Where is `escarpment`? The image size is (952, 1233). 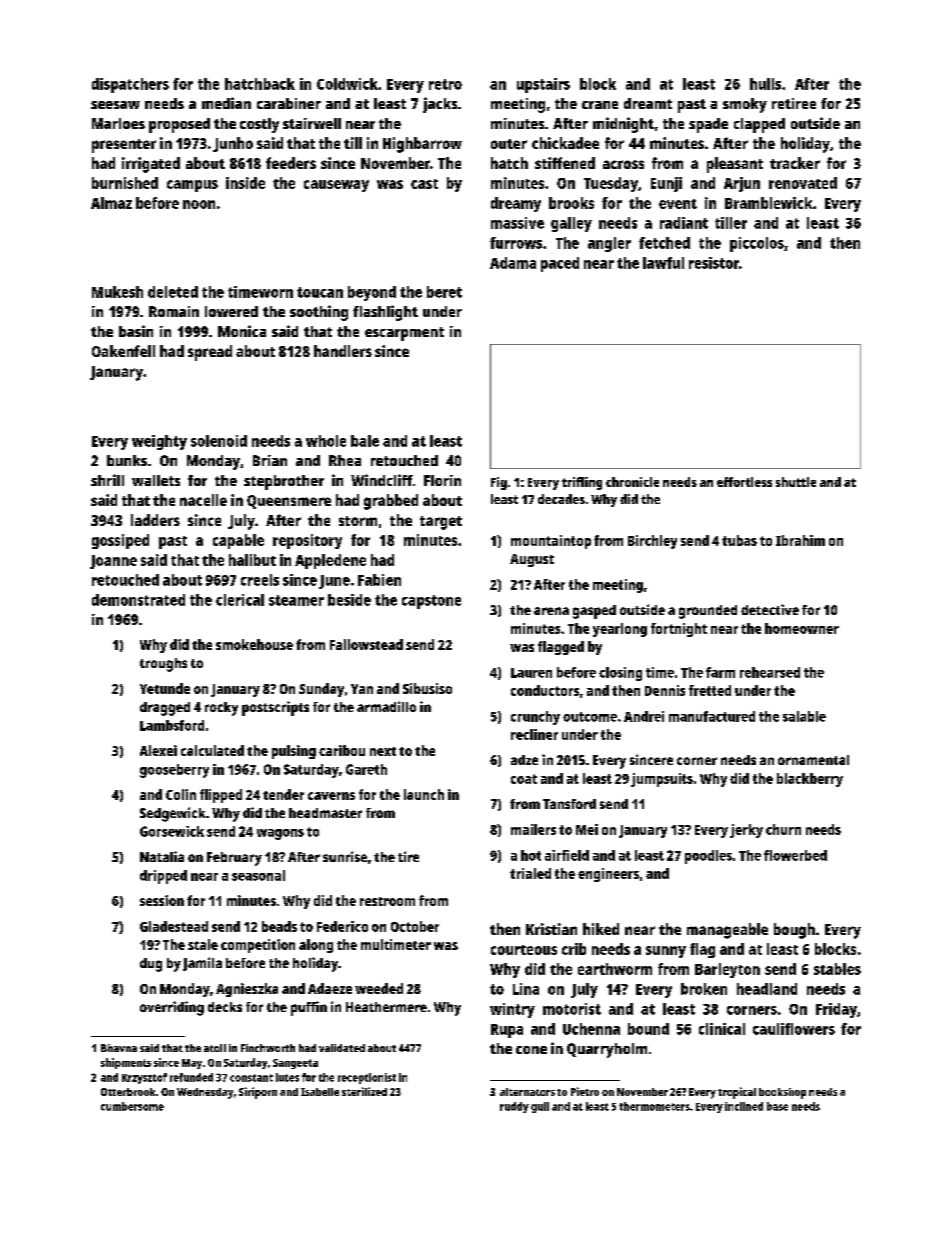 escarpment is located at coordinates (404, 334).
